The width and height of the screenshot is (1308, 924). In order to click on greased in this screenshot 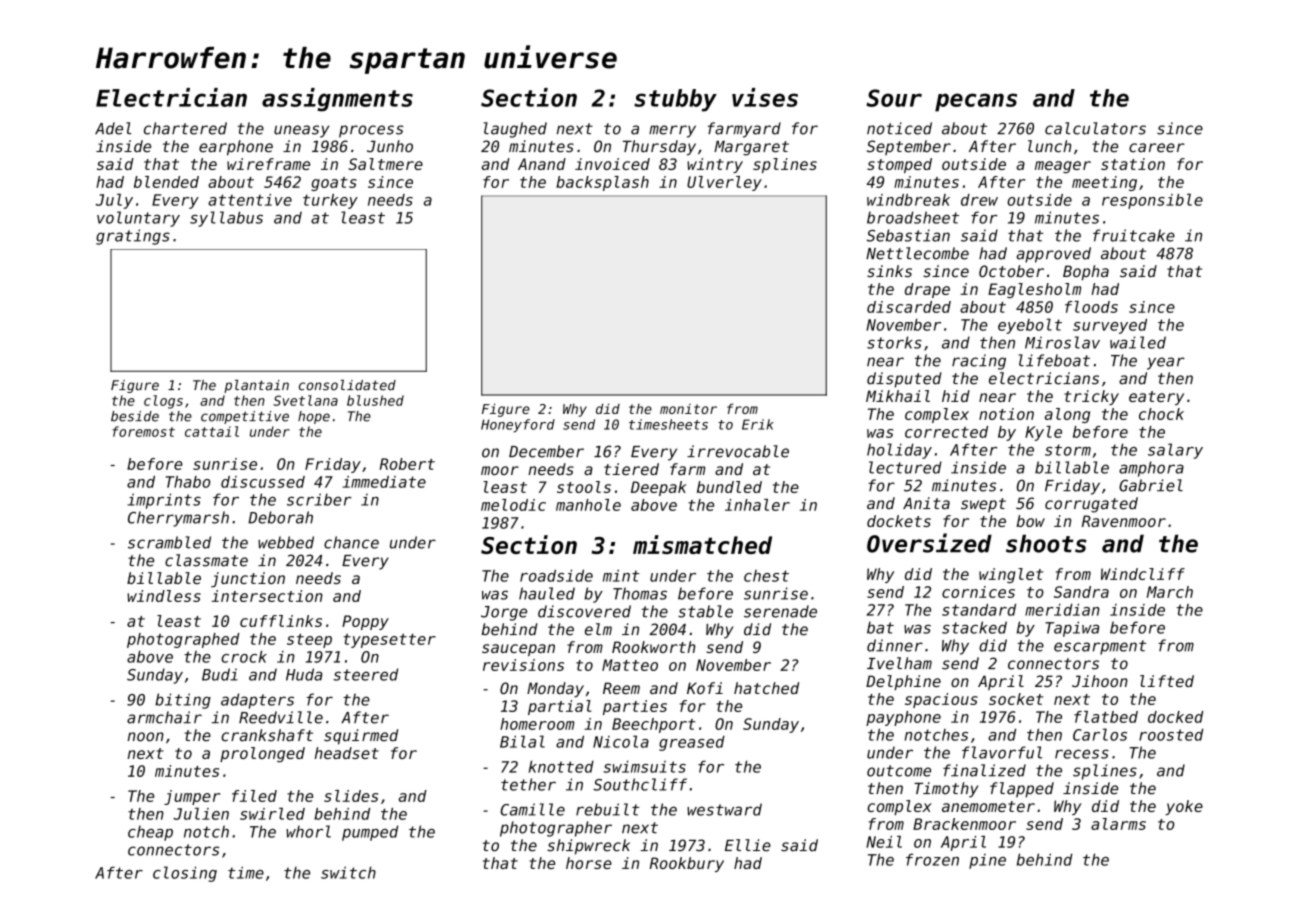, I will do `click(692, 743)`.
